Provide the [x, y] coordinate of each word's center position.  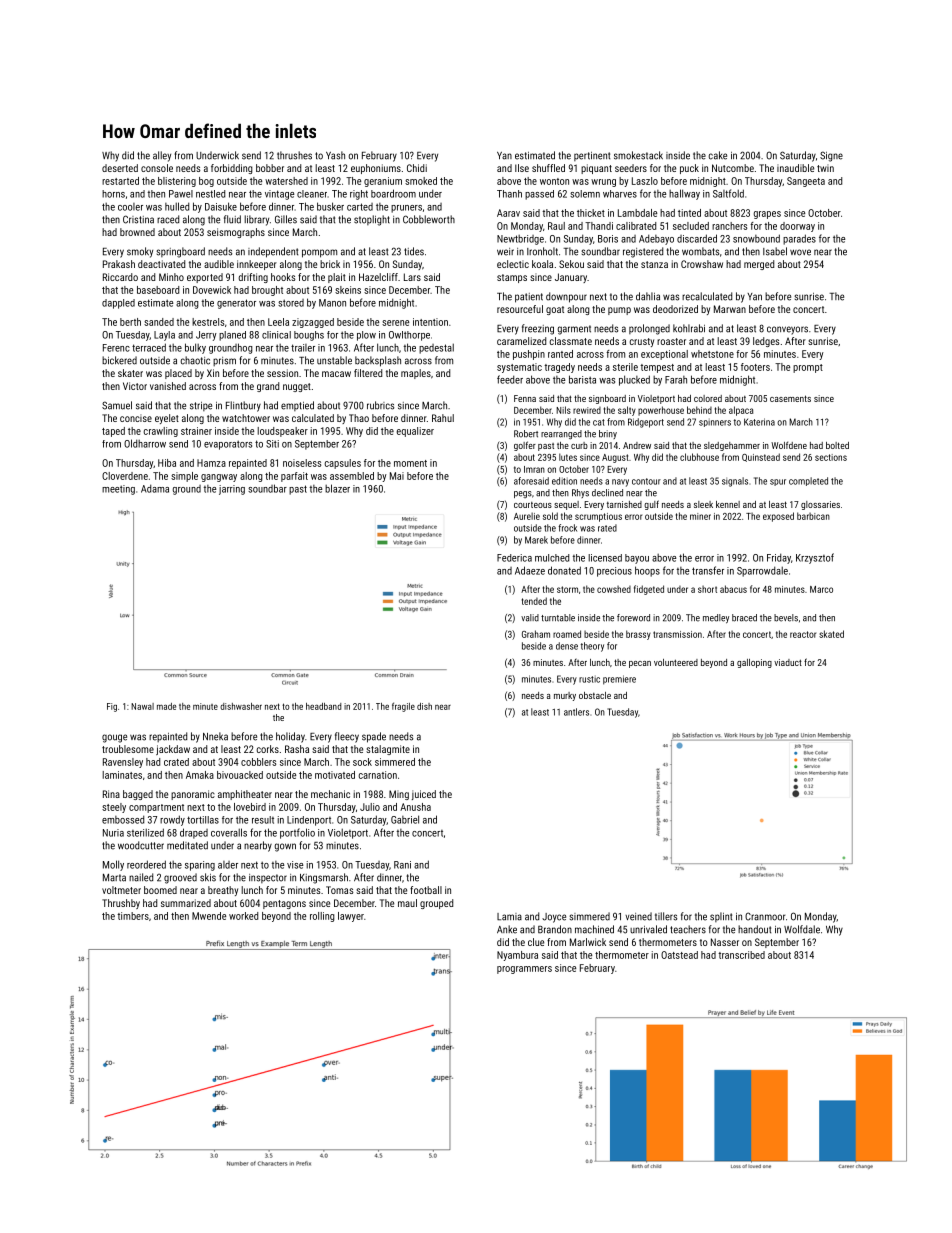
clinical [276, 335]
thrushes [294, 155]
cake [717, 155]
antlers [576, 712]
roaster [671, 341]
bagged [138, 795]
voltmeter [121, 890]
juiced [424, 795]
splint [721, 917]
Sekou [571, 264]
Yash [335, 155]
